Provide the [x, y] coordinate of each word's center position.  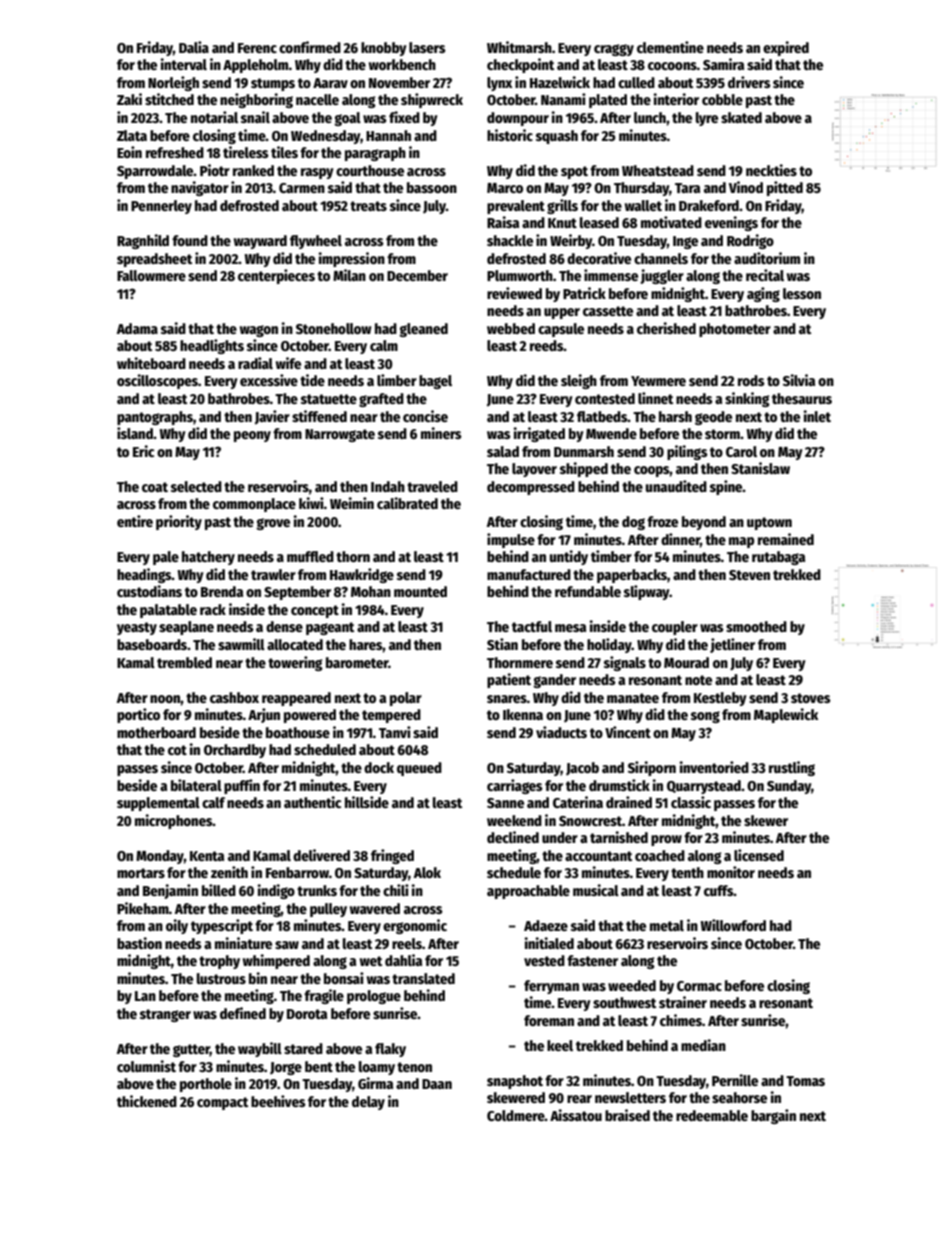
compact [222, 1103]
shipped [584, 469]
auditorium [767, 258]
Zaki [129, 99]
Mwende [611, 433]
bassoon [432, 187]
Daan [437, 1084]
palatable [168, 611]
